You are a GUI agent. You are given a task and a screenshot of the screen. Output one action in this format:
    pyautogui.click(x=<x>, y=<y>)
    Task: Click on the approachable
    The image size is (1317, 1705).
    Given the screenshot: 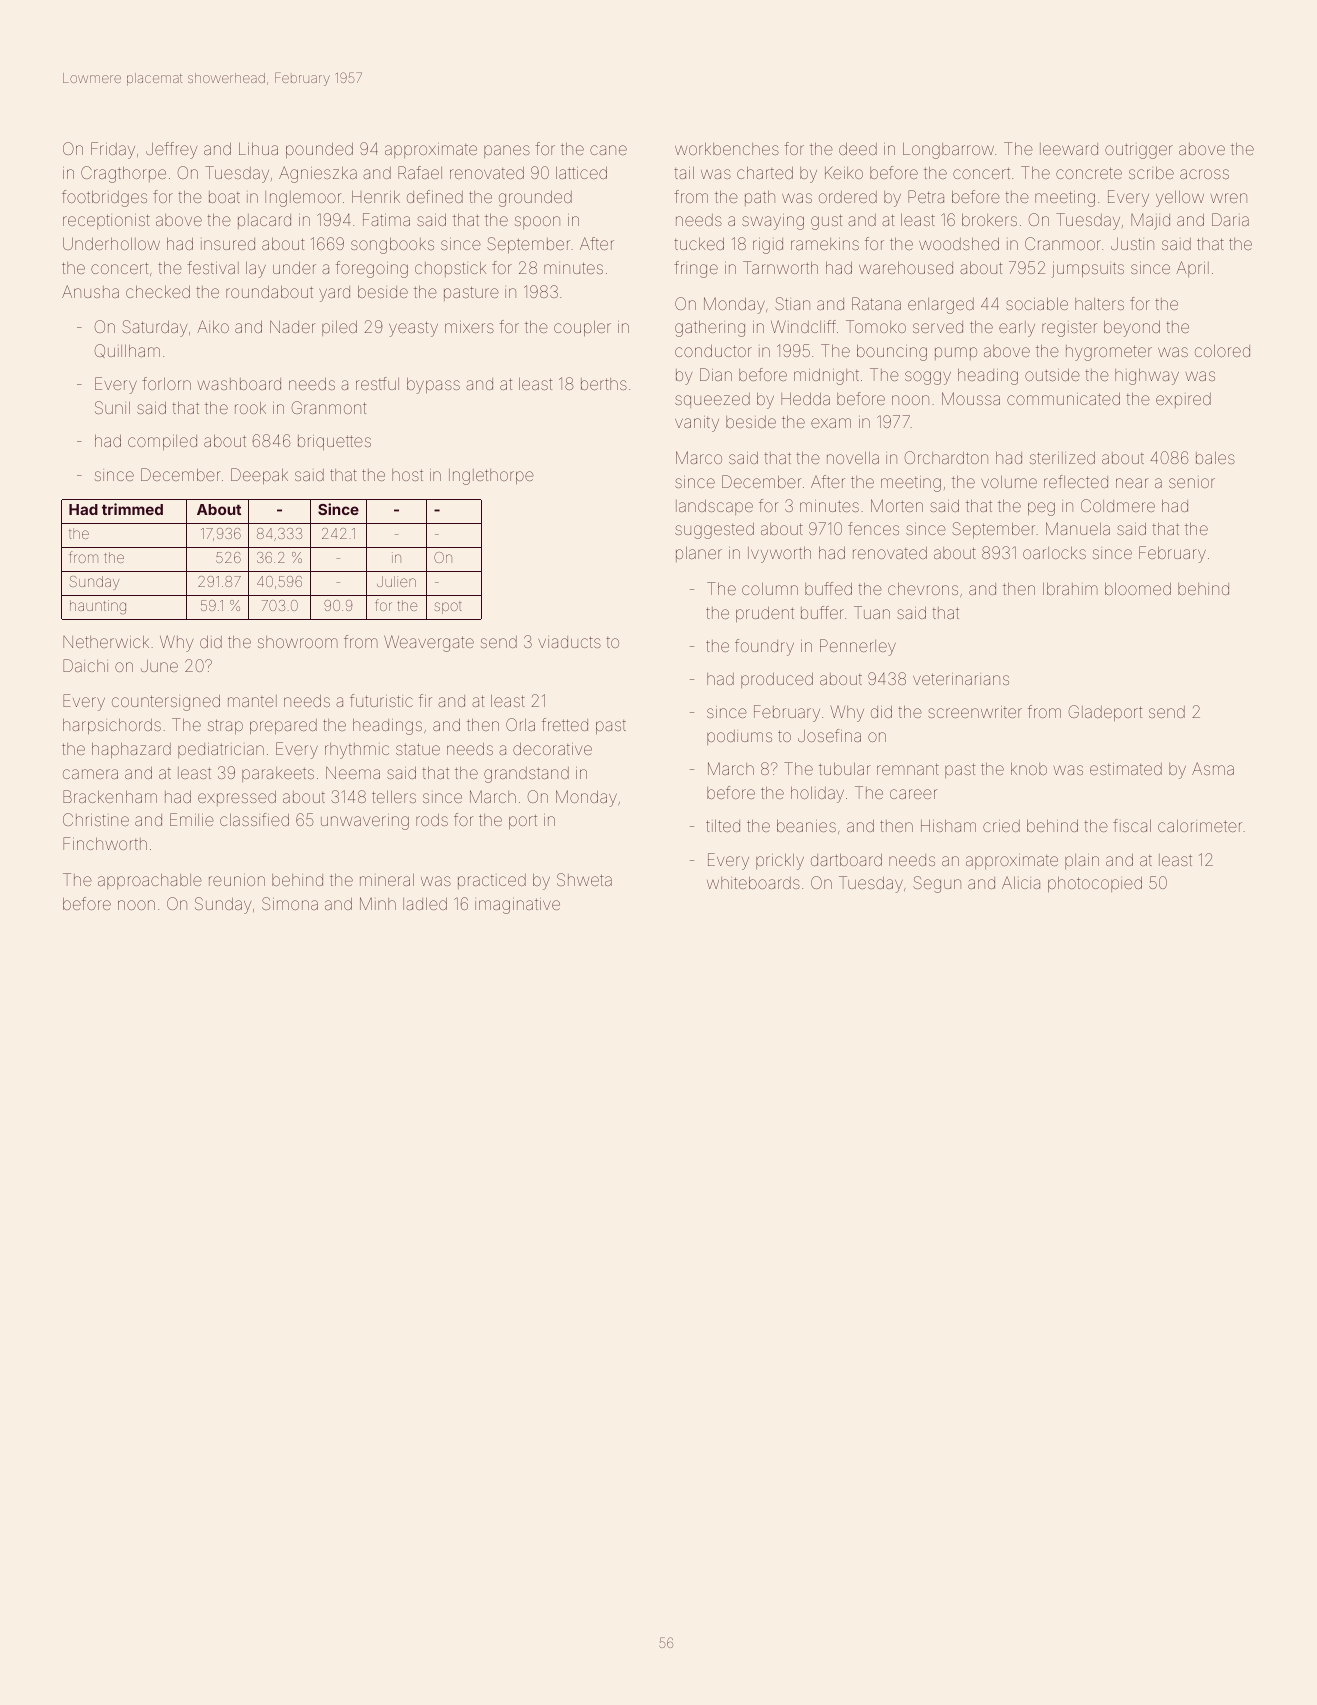 What is the action you would take?
    pyautogui.click(x=150, y=881)
